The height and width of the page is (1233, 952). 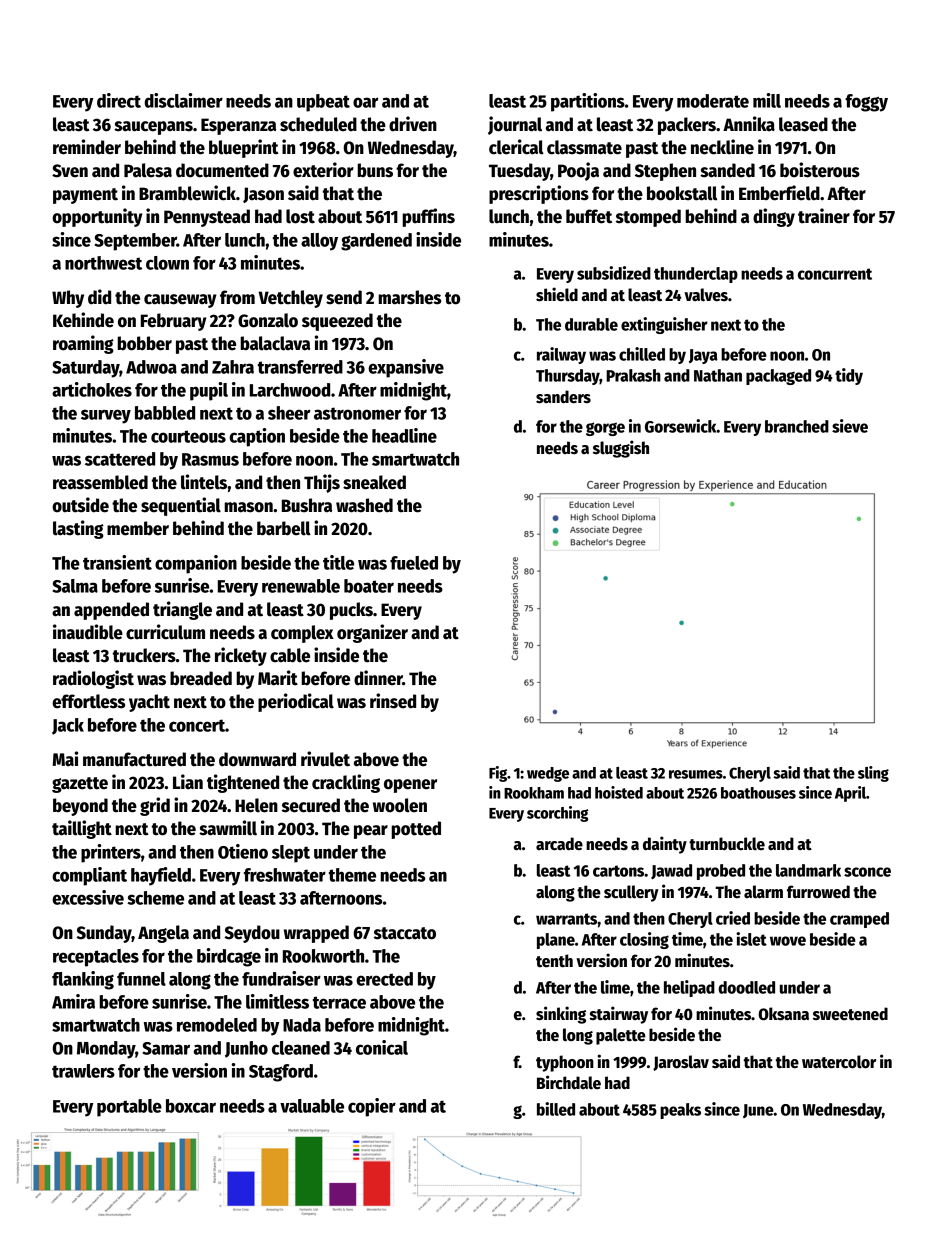 What do you see at coordinates (850, 426) in the page?
I see `sieve` at bounding box center [850, 426].
